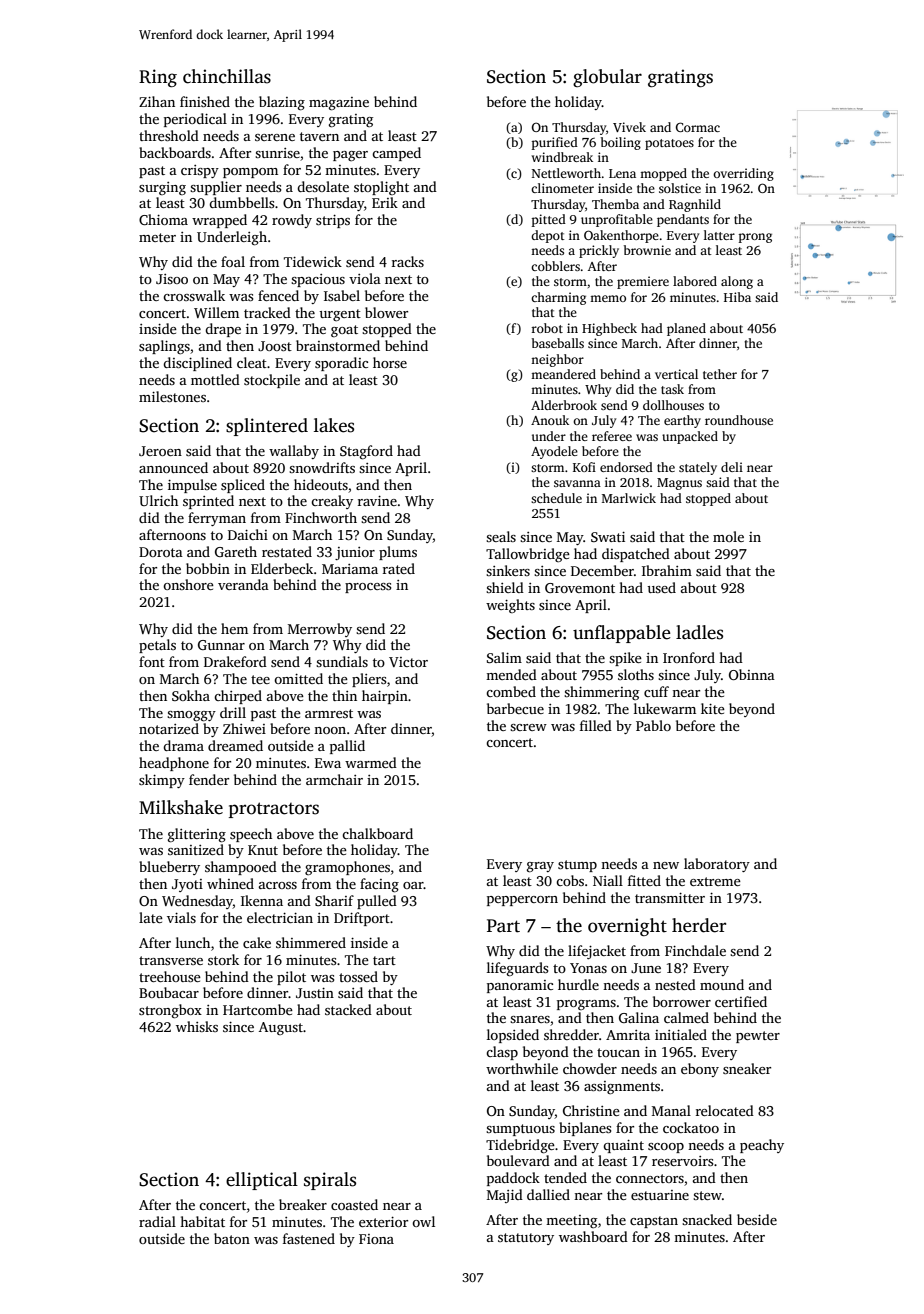 This screenshot has width=924, height=1314. Describe the element at coordinates (227, 76) in the screenshot. I see `chinchillas` at that location.
